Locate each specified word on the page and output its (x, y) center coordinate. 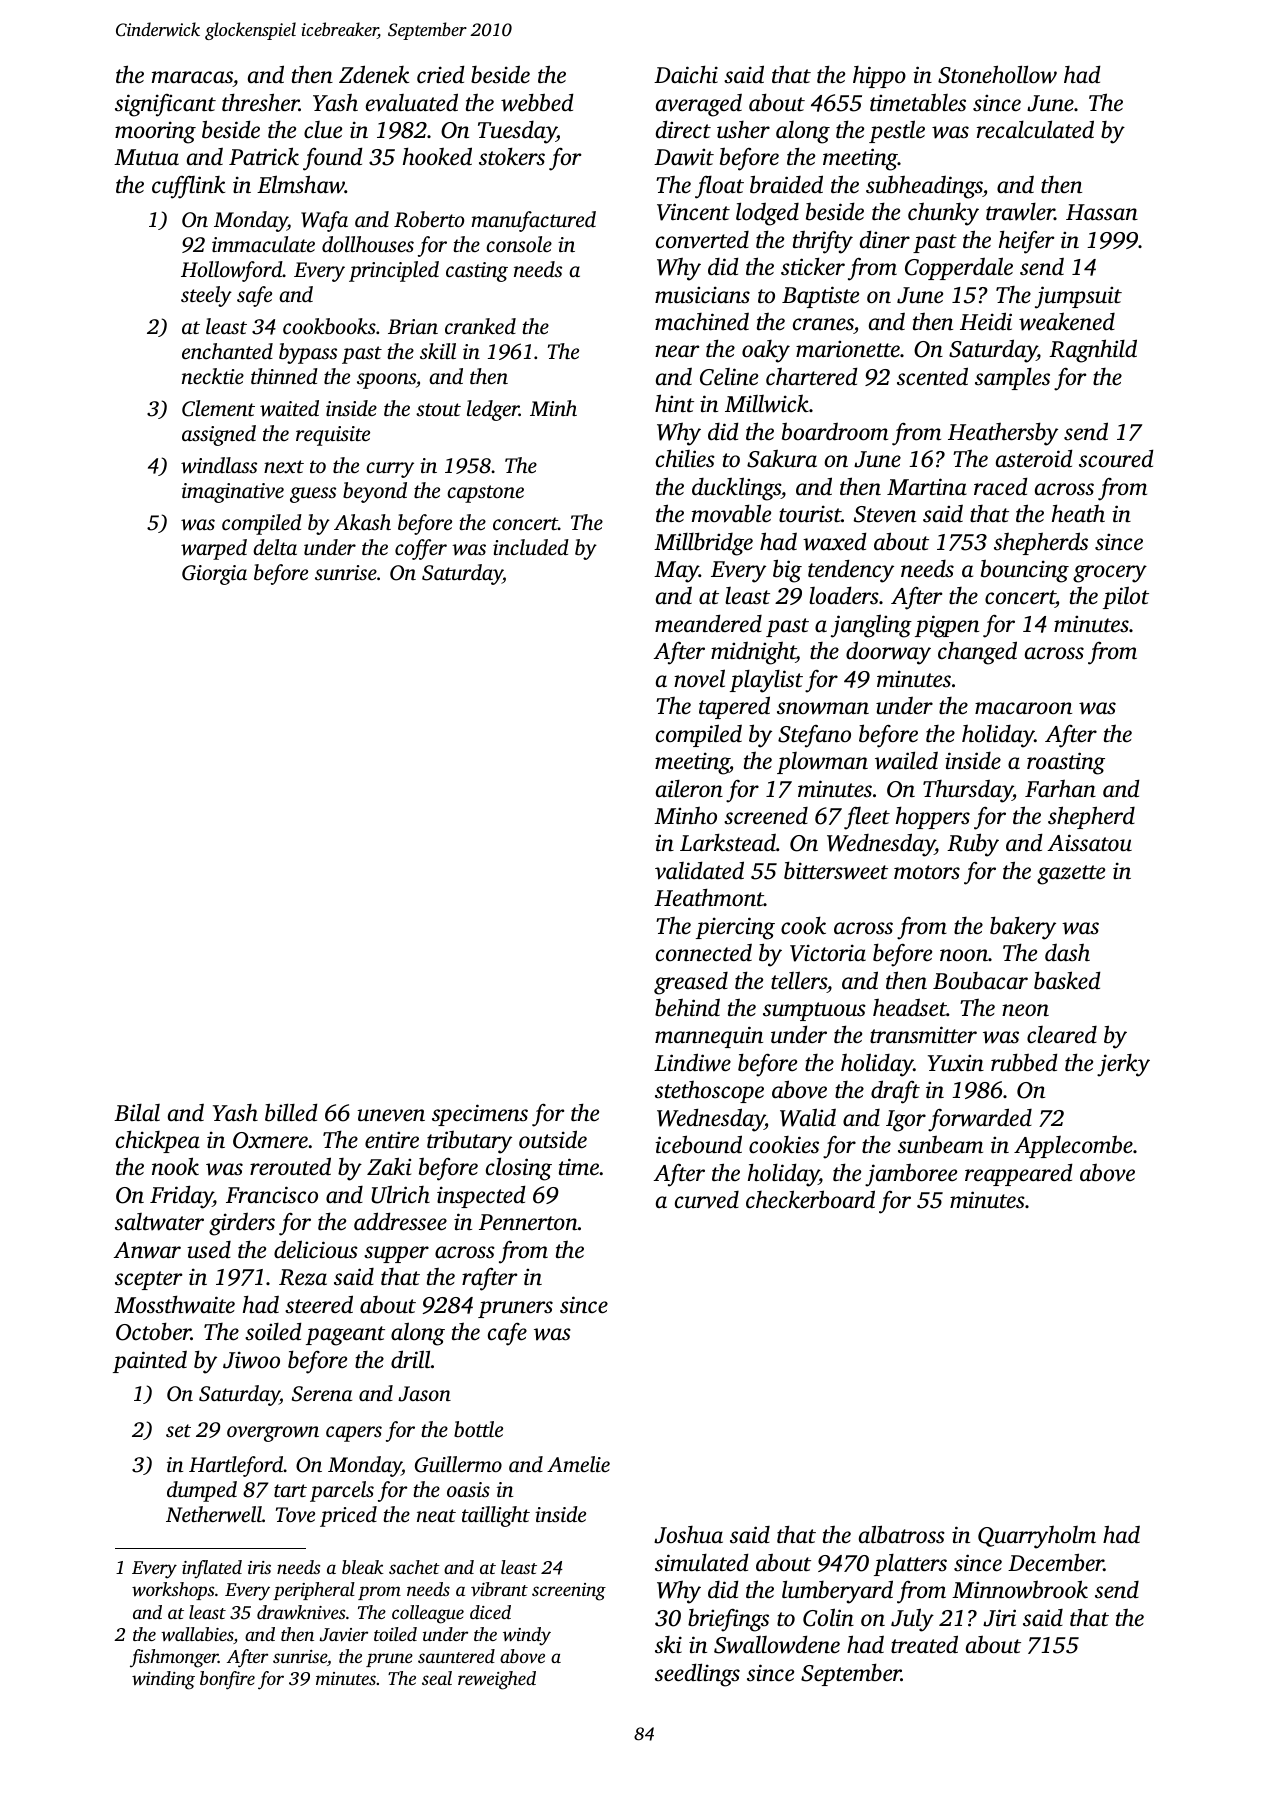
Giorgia (214, 575)
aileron (689, 789)
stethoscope (709, 1091)
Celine (729, 377)
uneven (391, 1115)
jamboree (911, 1175)
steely (206, 296)
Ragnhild (1093, 351)
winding (163, 1680)
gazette (1071, 875)
